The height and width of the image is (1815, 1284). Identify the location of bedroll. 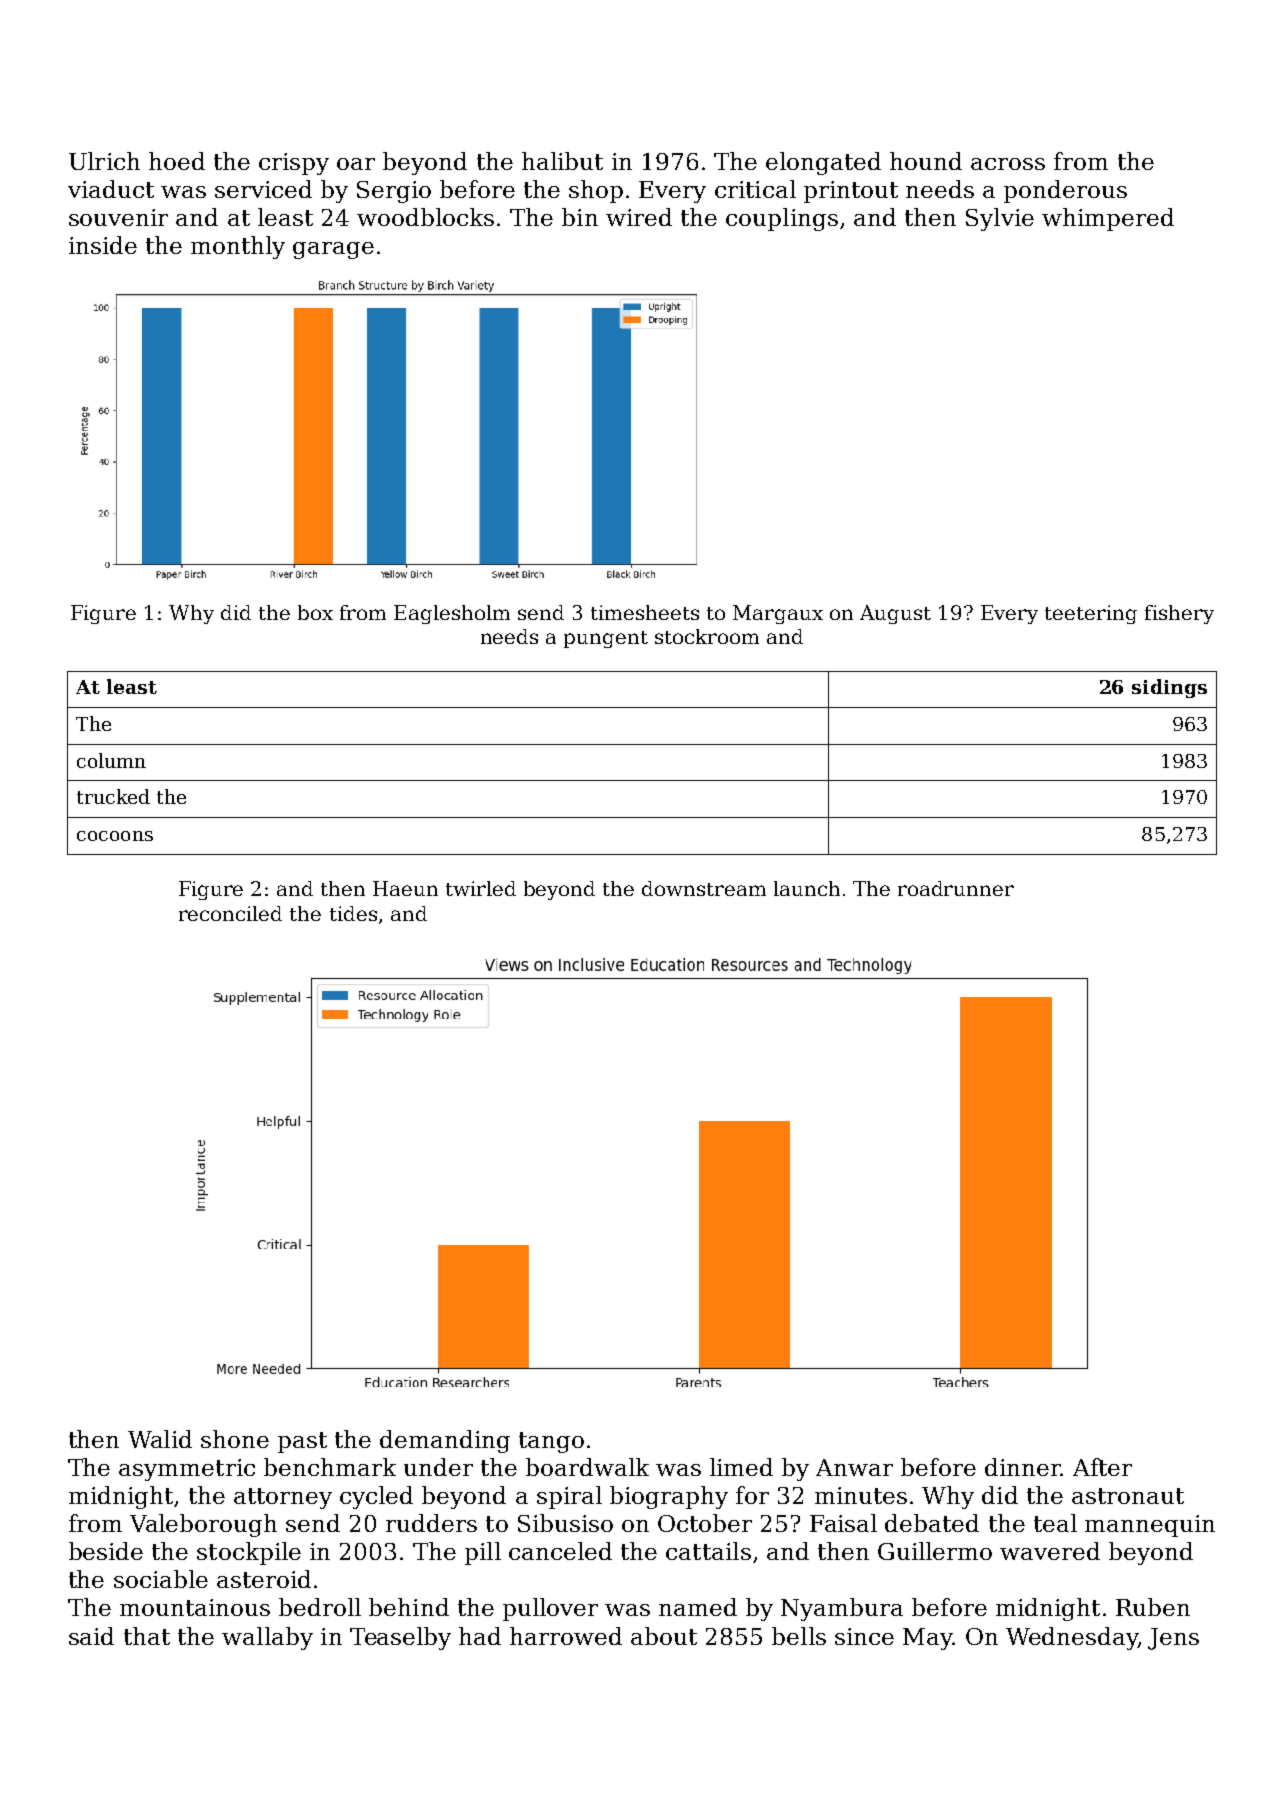
(320, 1607).
